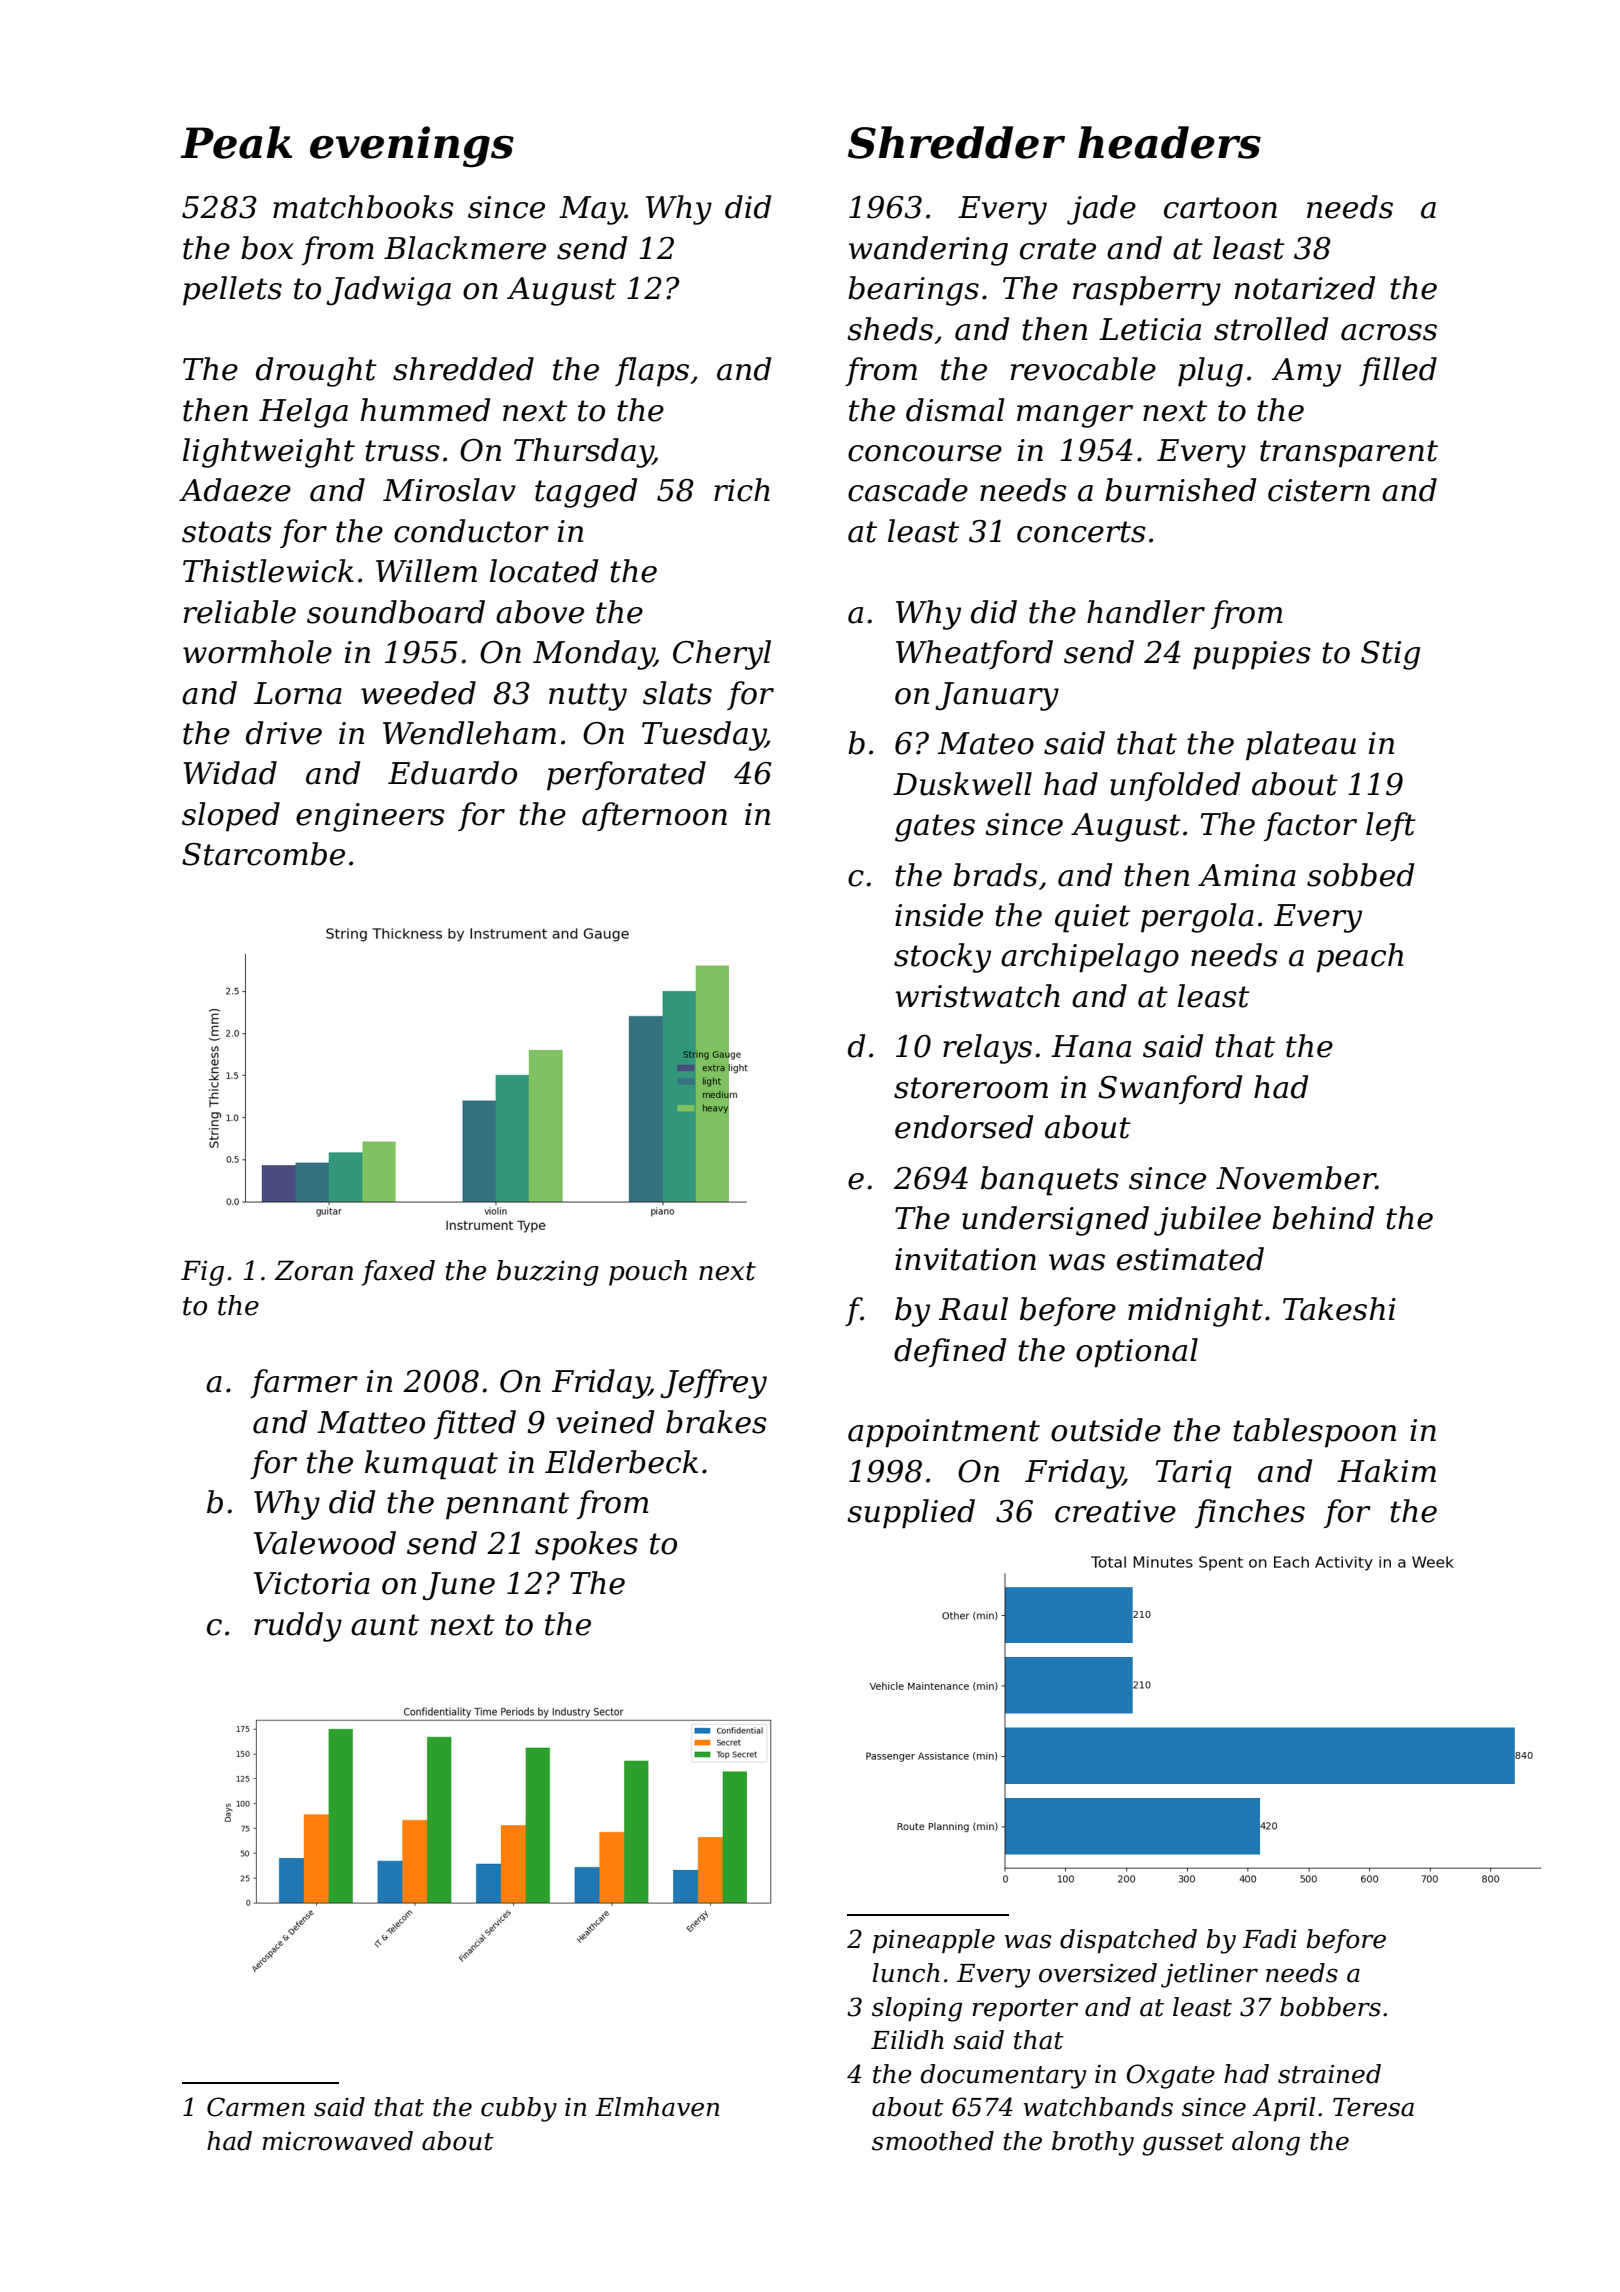 The width and height of the screenshot is (1620, 2292). What do you see at coordinates (742, 490) in the screenshot?
I see `rich` at bounding box center [742, 490].
